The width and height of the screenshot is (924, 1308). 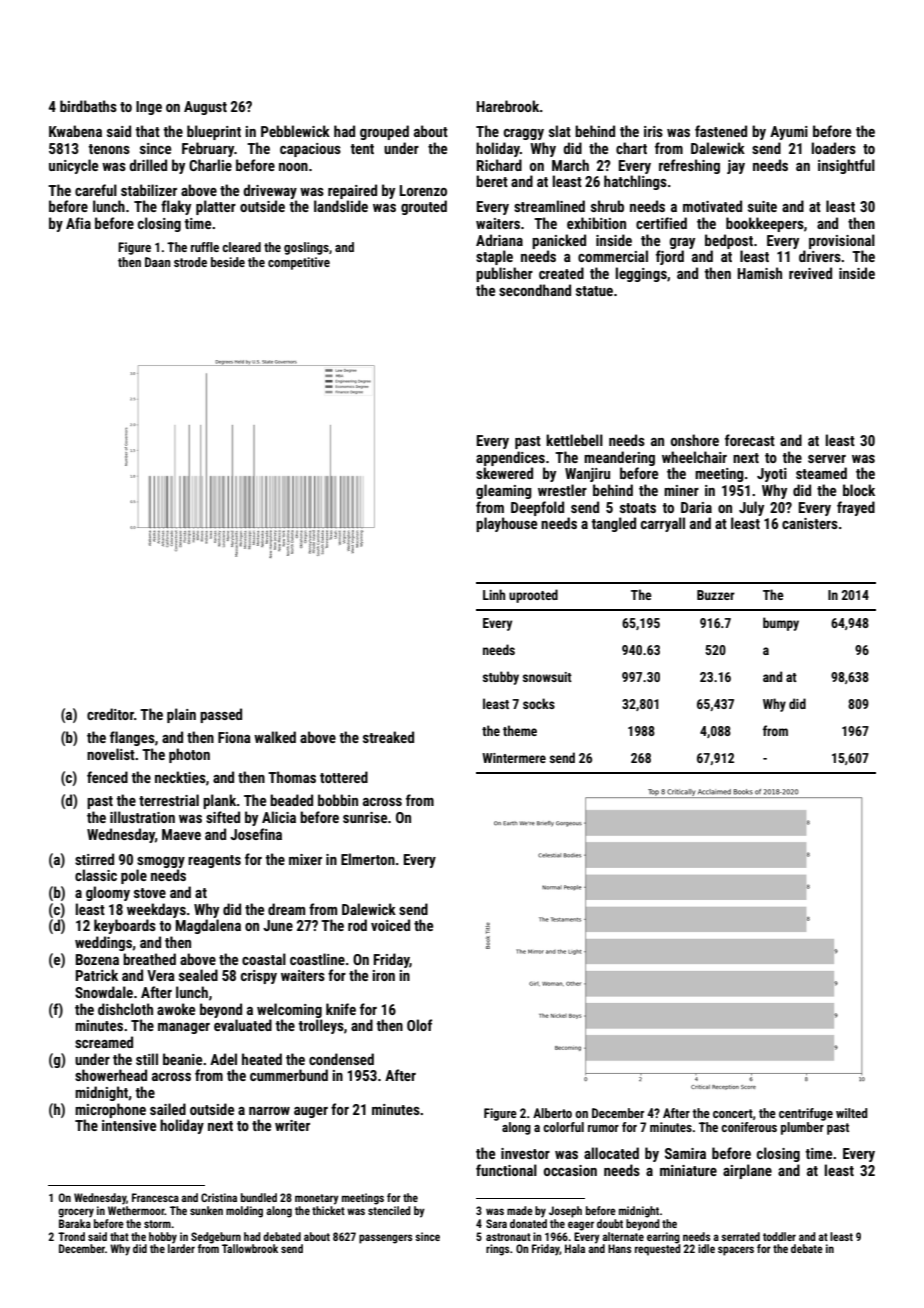 I want to click on appendices, so click(x=510, y=458).
